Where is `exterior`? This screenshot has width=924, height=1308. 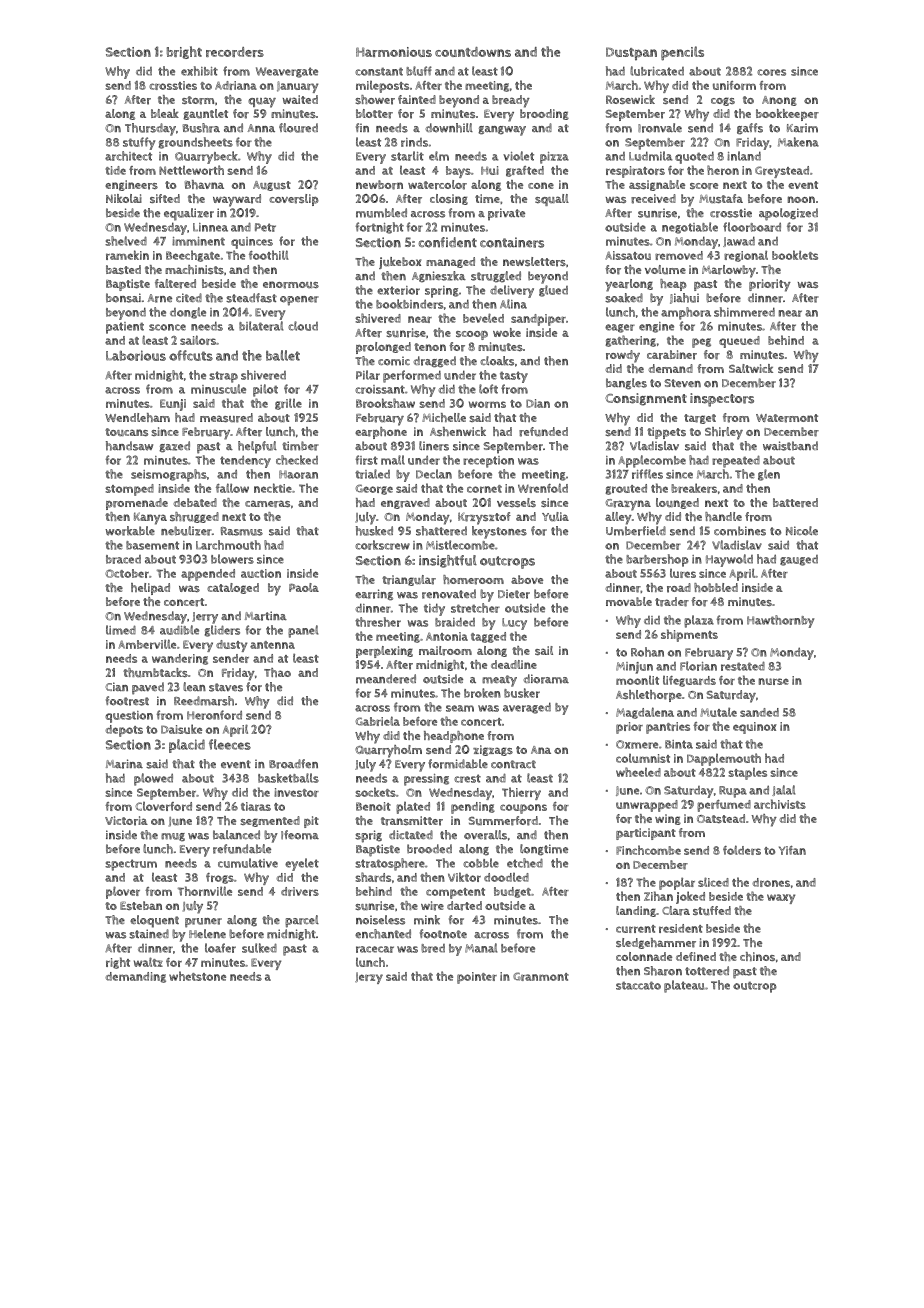 exterior is located at coordinates (398, 290).
